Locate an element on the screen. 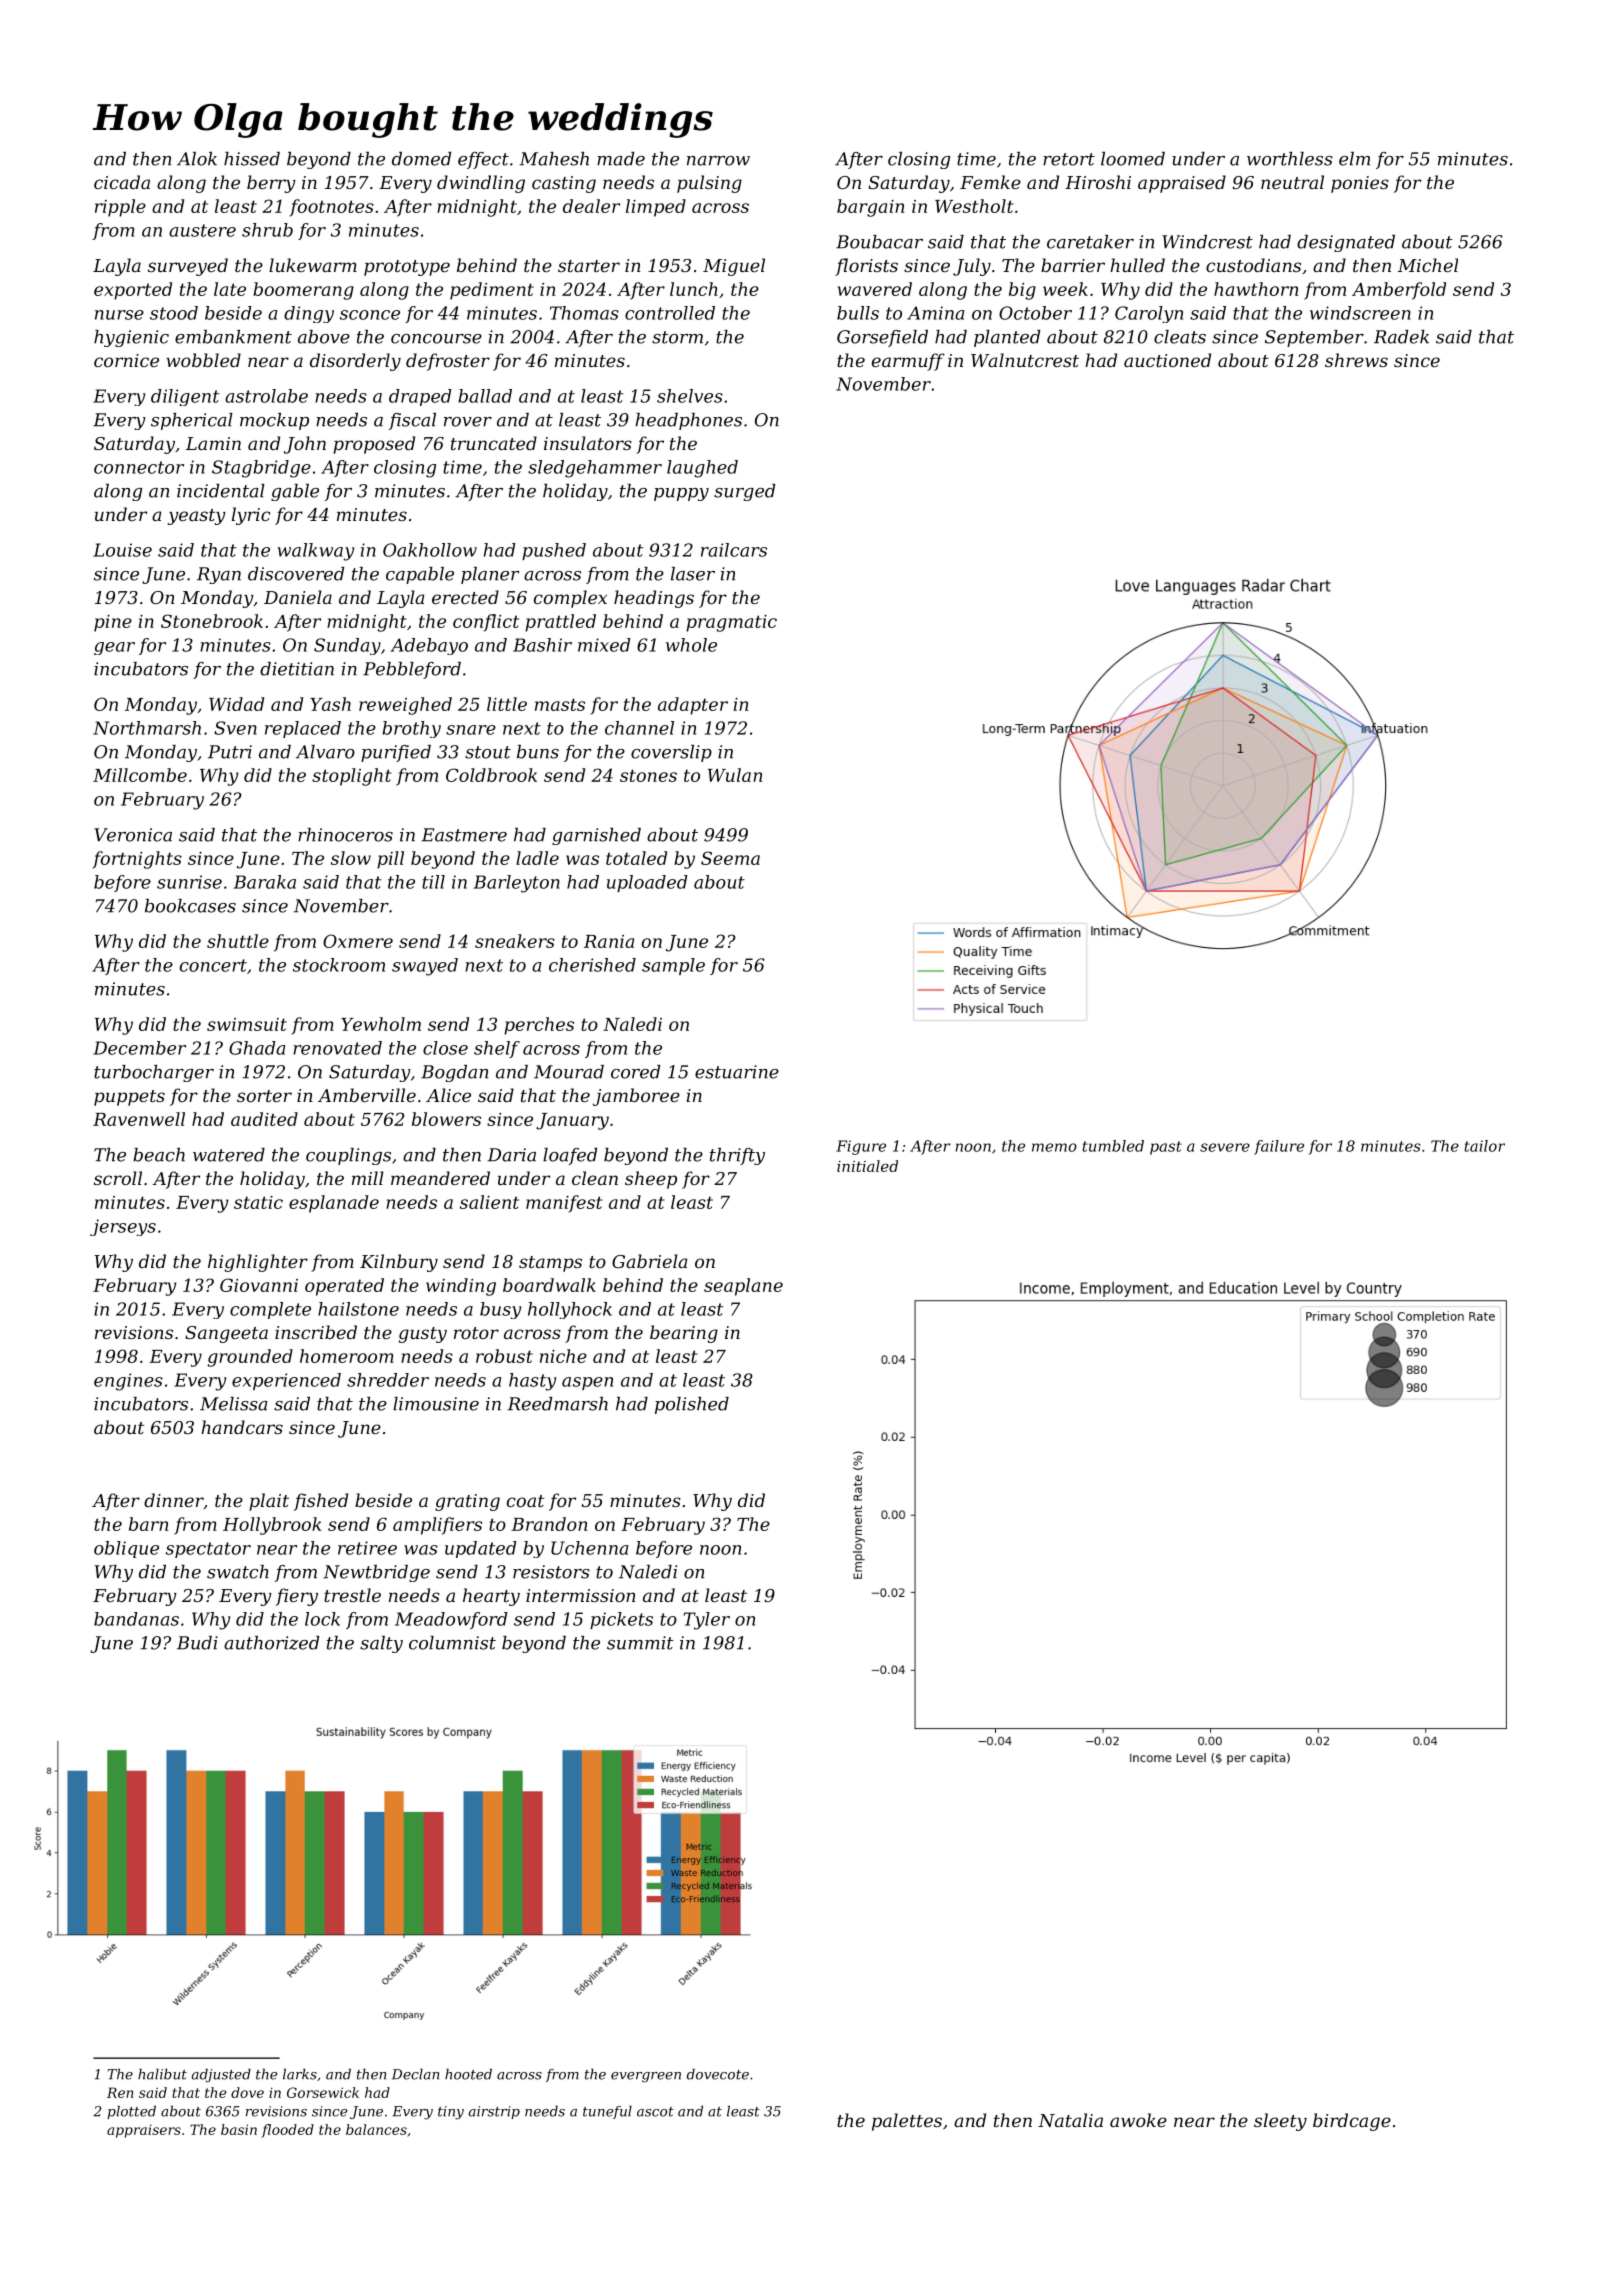 The width and height of the screenshot is (1620, 2292). tiny is located at coordinates (451, 2113).
